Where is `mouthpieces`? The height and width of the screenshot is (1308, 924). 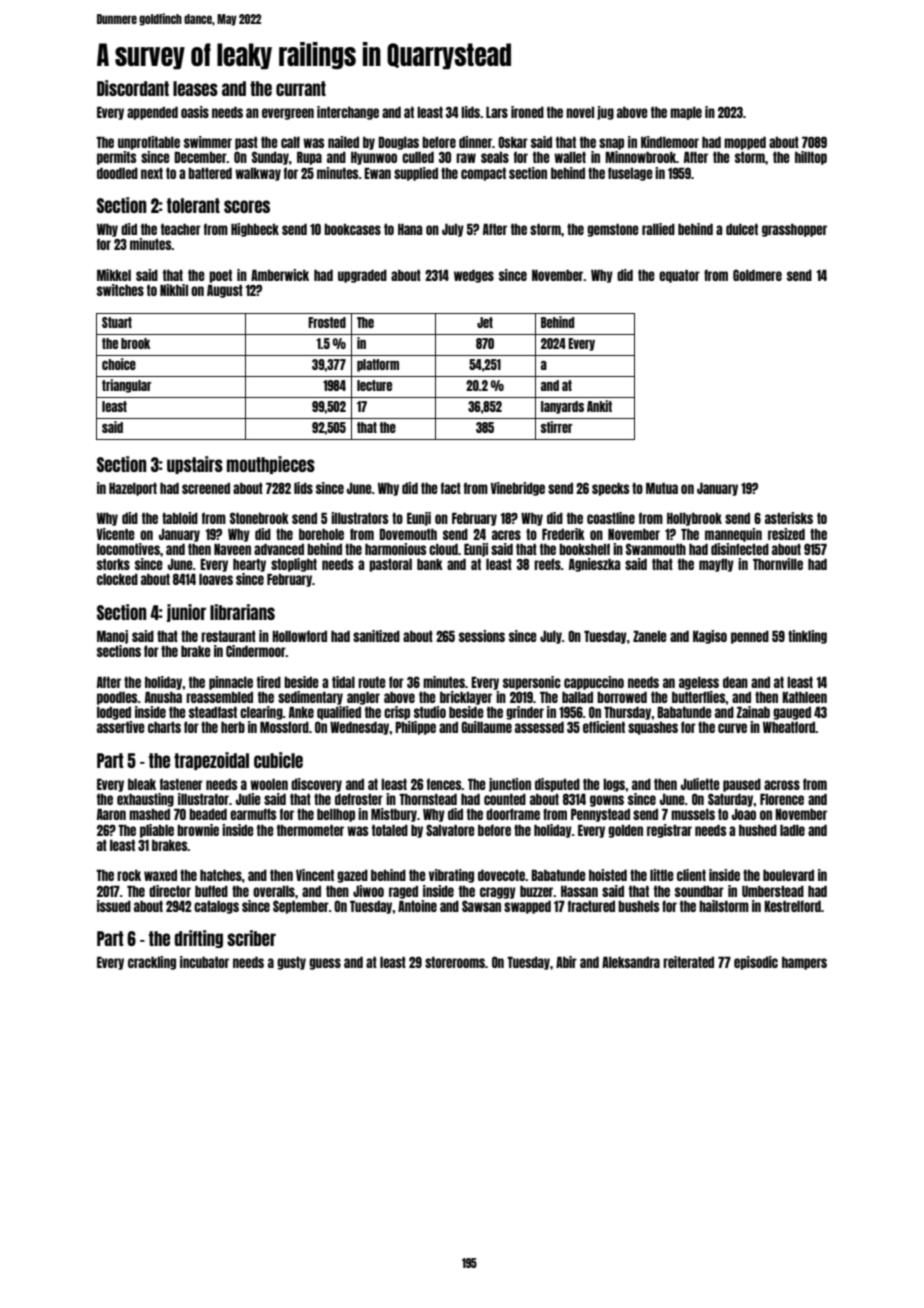
mouthpieces is located at coordinates (271, 465).
